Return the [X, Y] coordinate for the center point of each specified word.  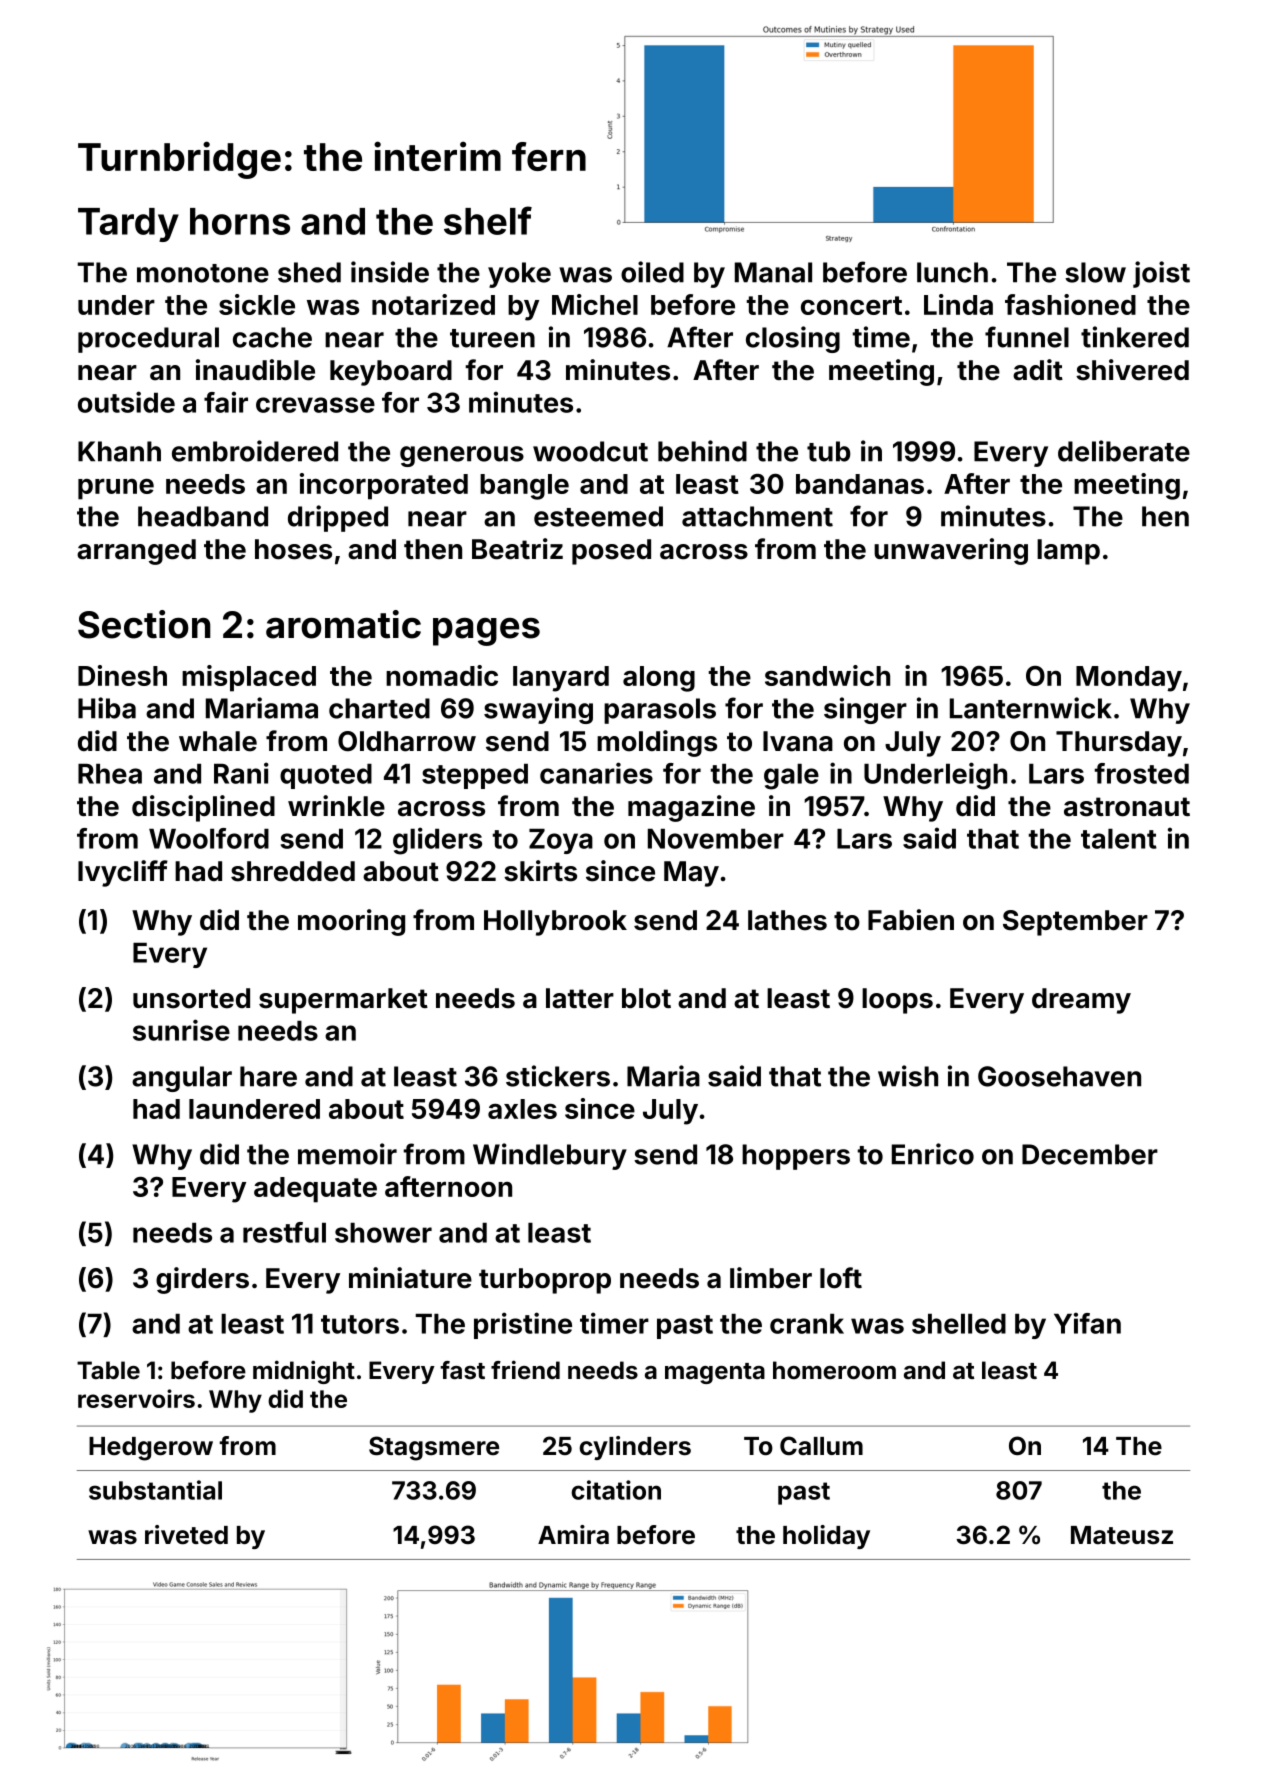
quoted [326, 776]
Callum [821, 1445]
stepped [475, 776]
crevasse [315, 405]
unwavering [951, 551]
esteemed [598, 516]
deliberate [1124, 451]
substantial [155, 1490]
